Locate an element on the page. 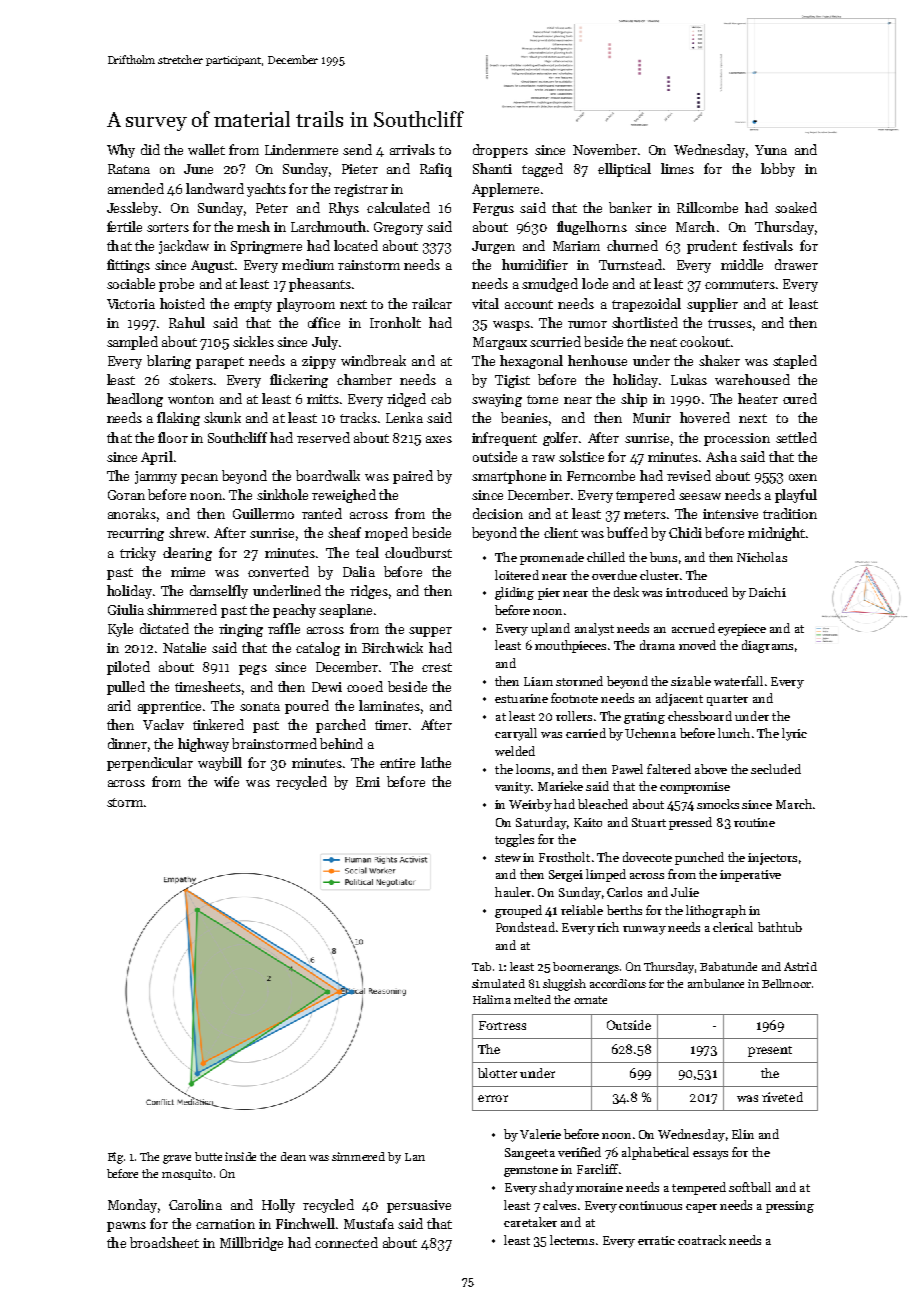 This document has width=924, height=1308. Millbridge is located at coordinates (251, 1244).
